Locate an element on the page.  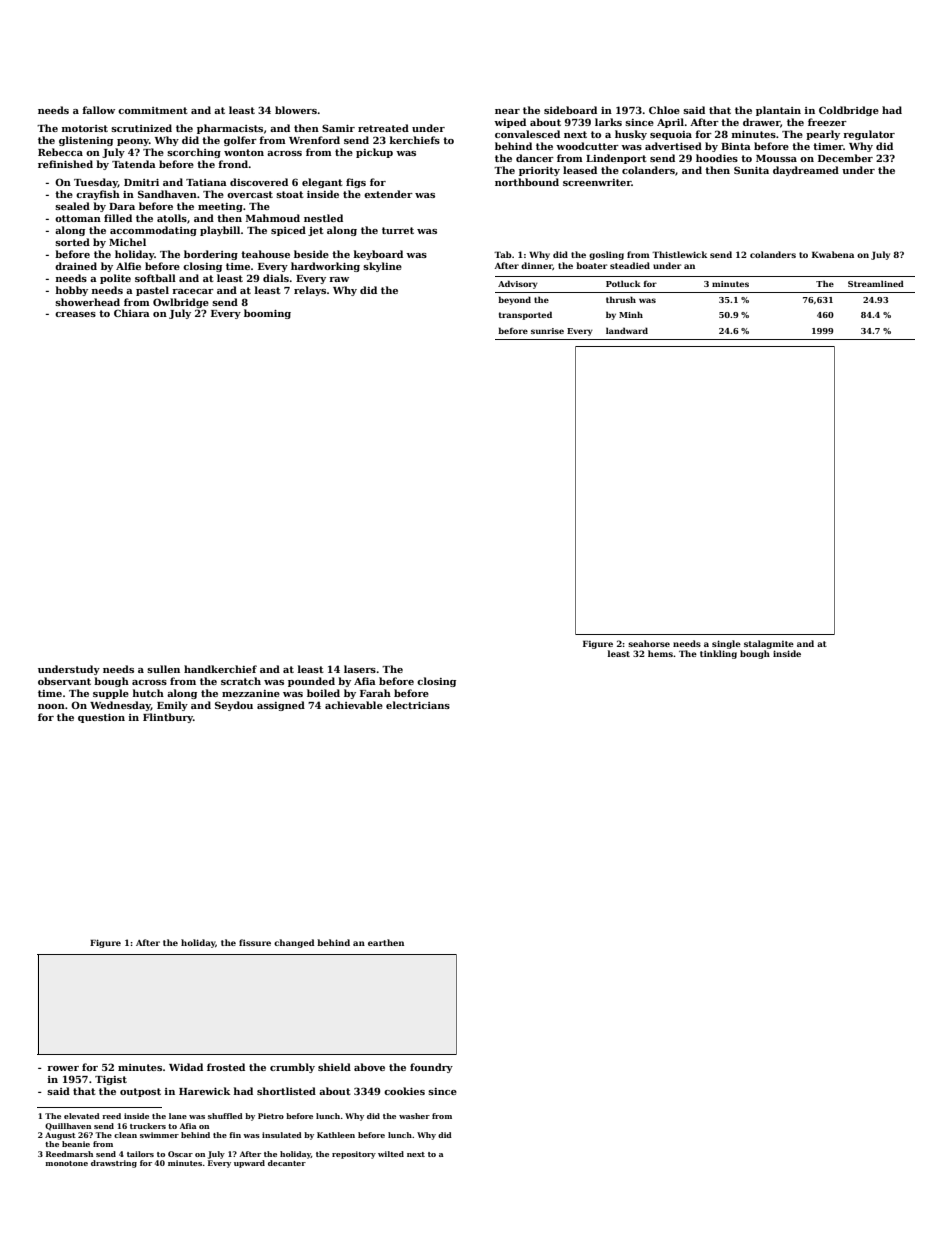
changed is located at coordinates (294, 943).
